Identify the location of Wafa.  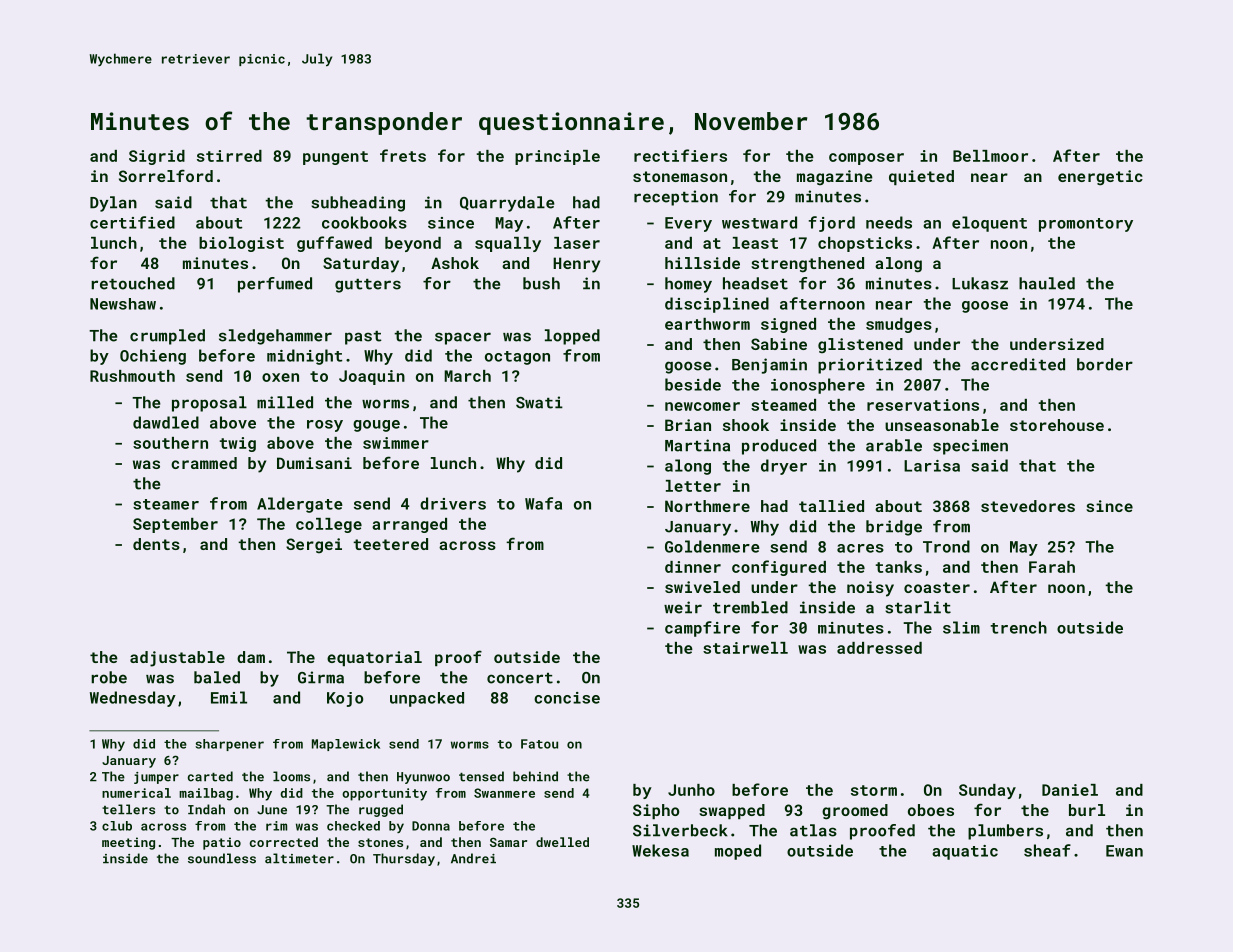
(543, 503).
